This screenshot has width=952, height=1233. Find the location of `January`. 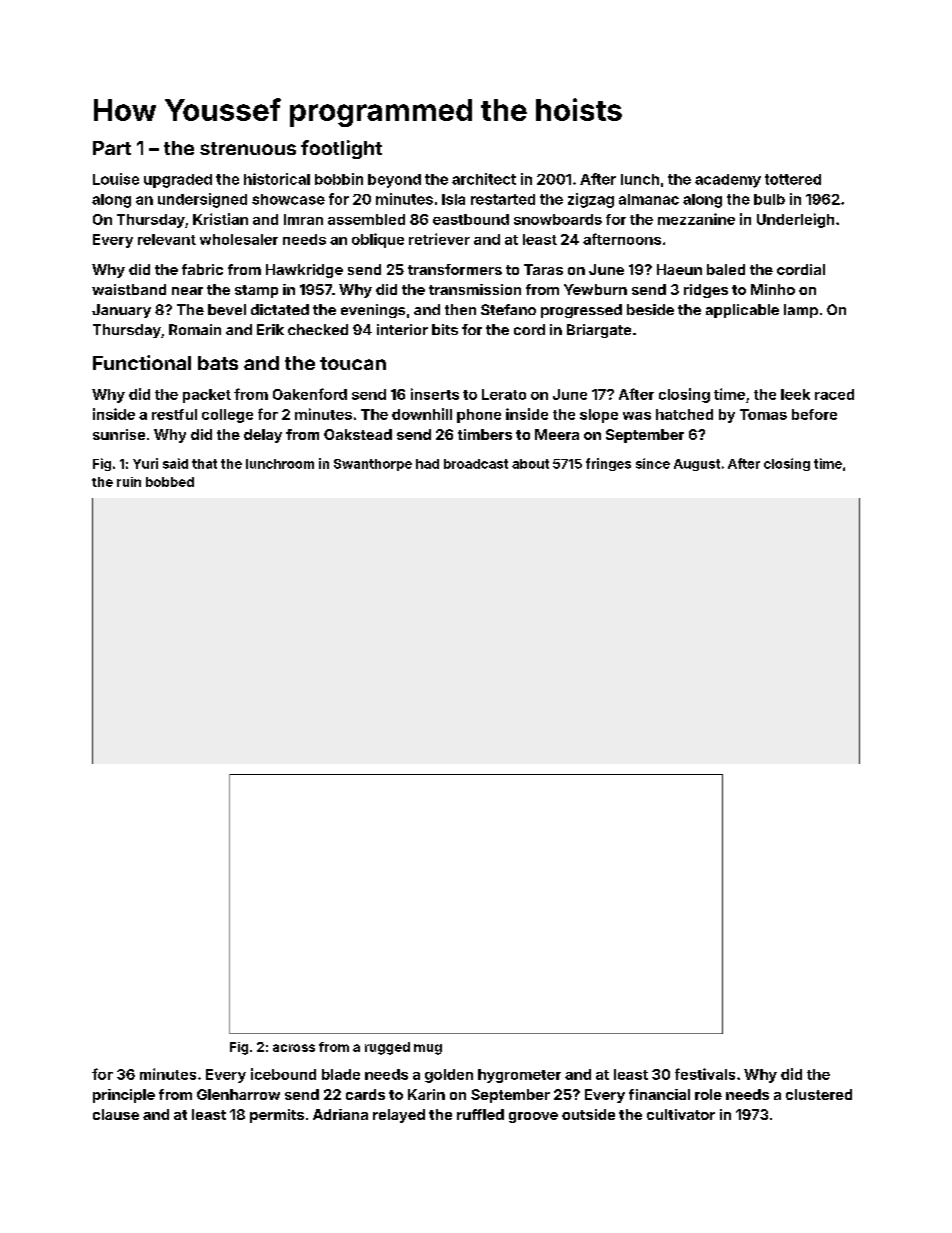

January is located at coordinates (121, 311).
